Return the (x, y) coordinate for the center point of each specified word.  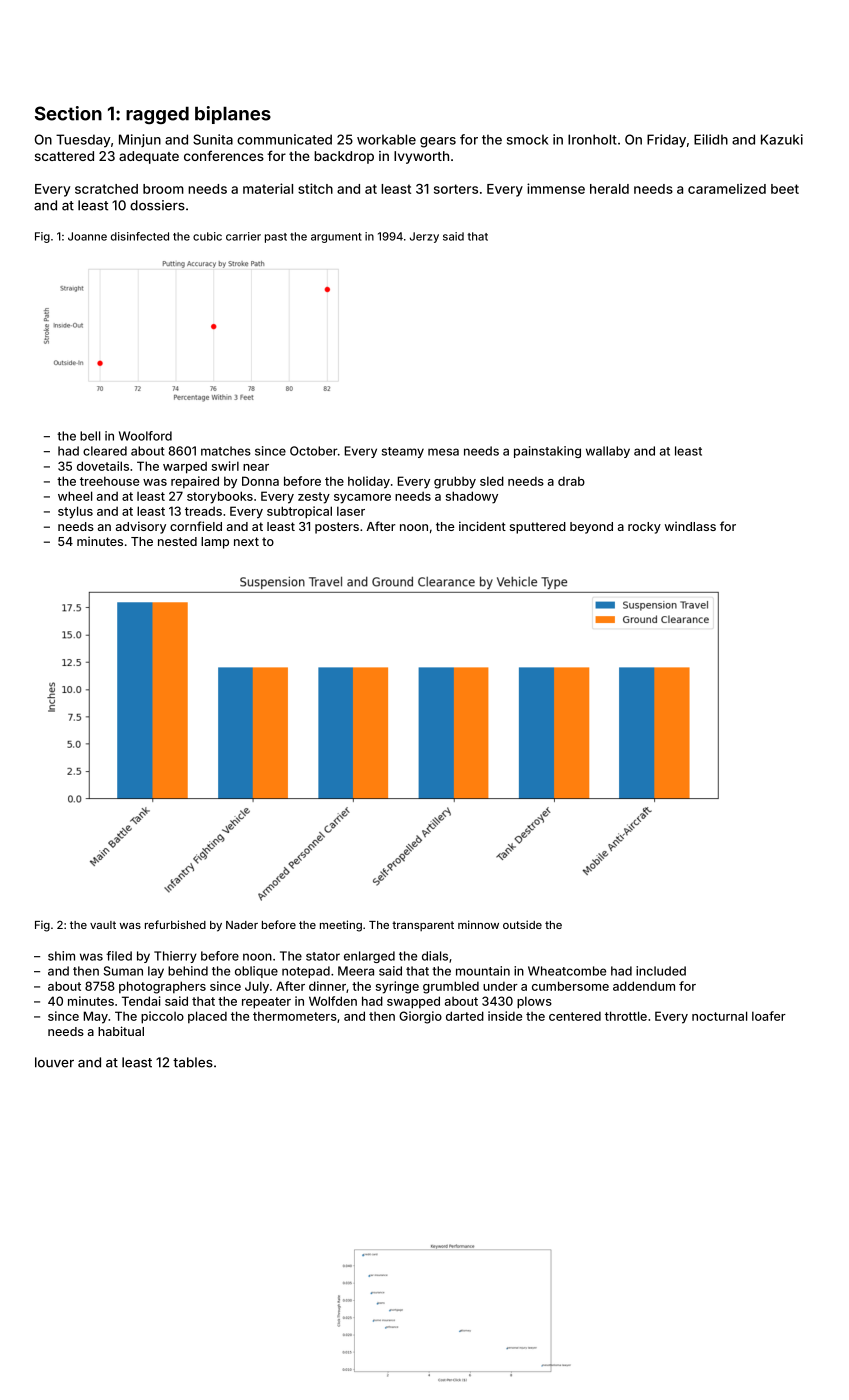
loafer (769, 1016)
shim (61, 956)
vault (103, 925)
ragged (157, 115)
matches (226, 451)
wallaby (608, 452)
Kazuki (782, 139)
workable (386, 139)
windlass (690, 526)
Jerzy (424, 237)
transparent (423, 926)
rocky (644, 528)
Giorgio (420, 1017)
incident (482, 526)
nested (177, 541)
